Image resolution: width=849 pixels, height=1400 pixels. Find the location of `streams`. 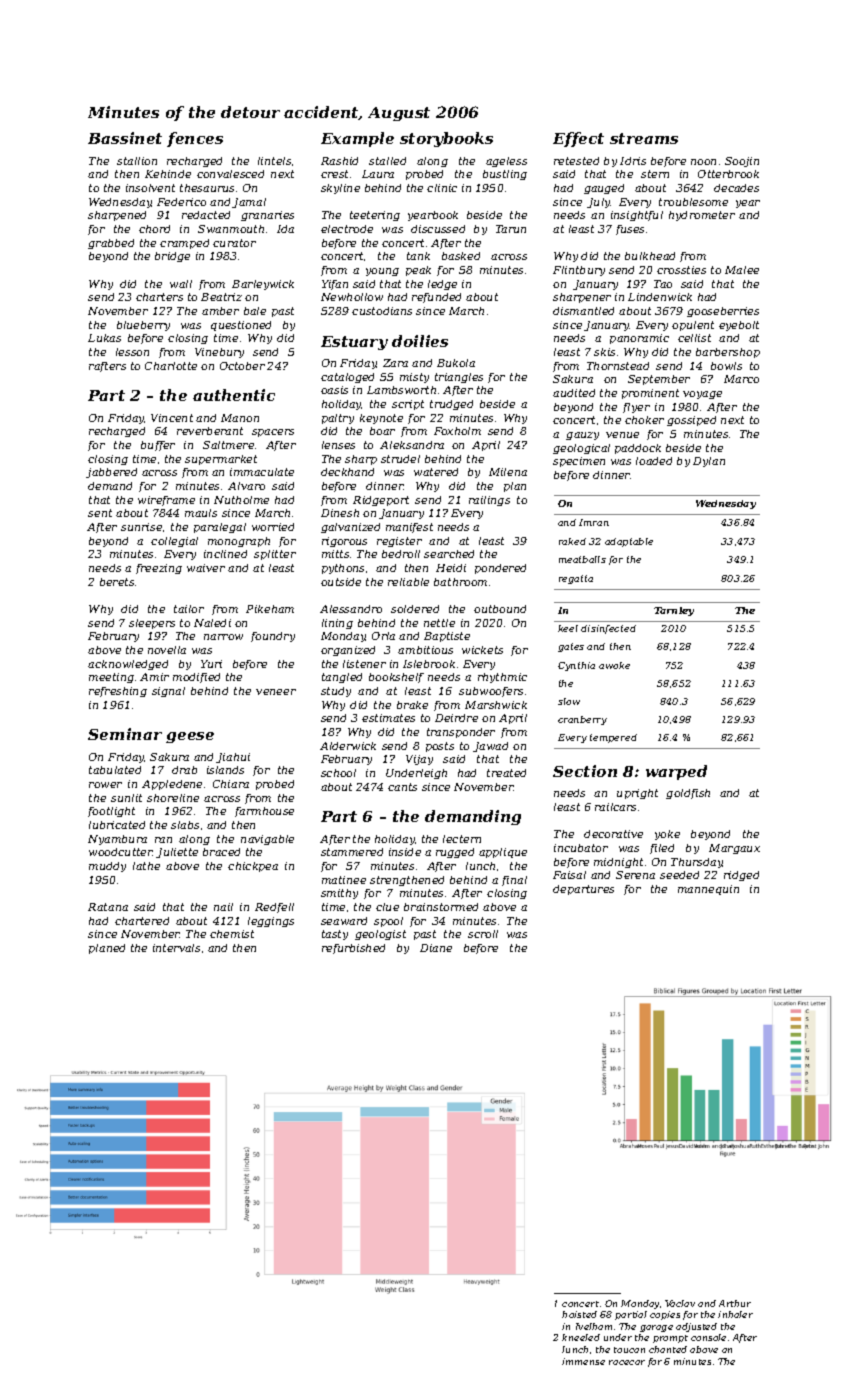

streams is located at coordinates (644, 138).
